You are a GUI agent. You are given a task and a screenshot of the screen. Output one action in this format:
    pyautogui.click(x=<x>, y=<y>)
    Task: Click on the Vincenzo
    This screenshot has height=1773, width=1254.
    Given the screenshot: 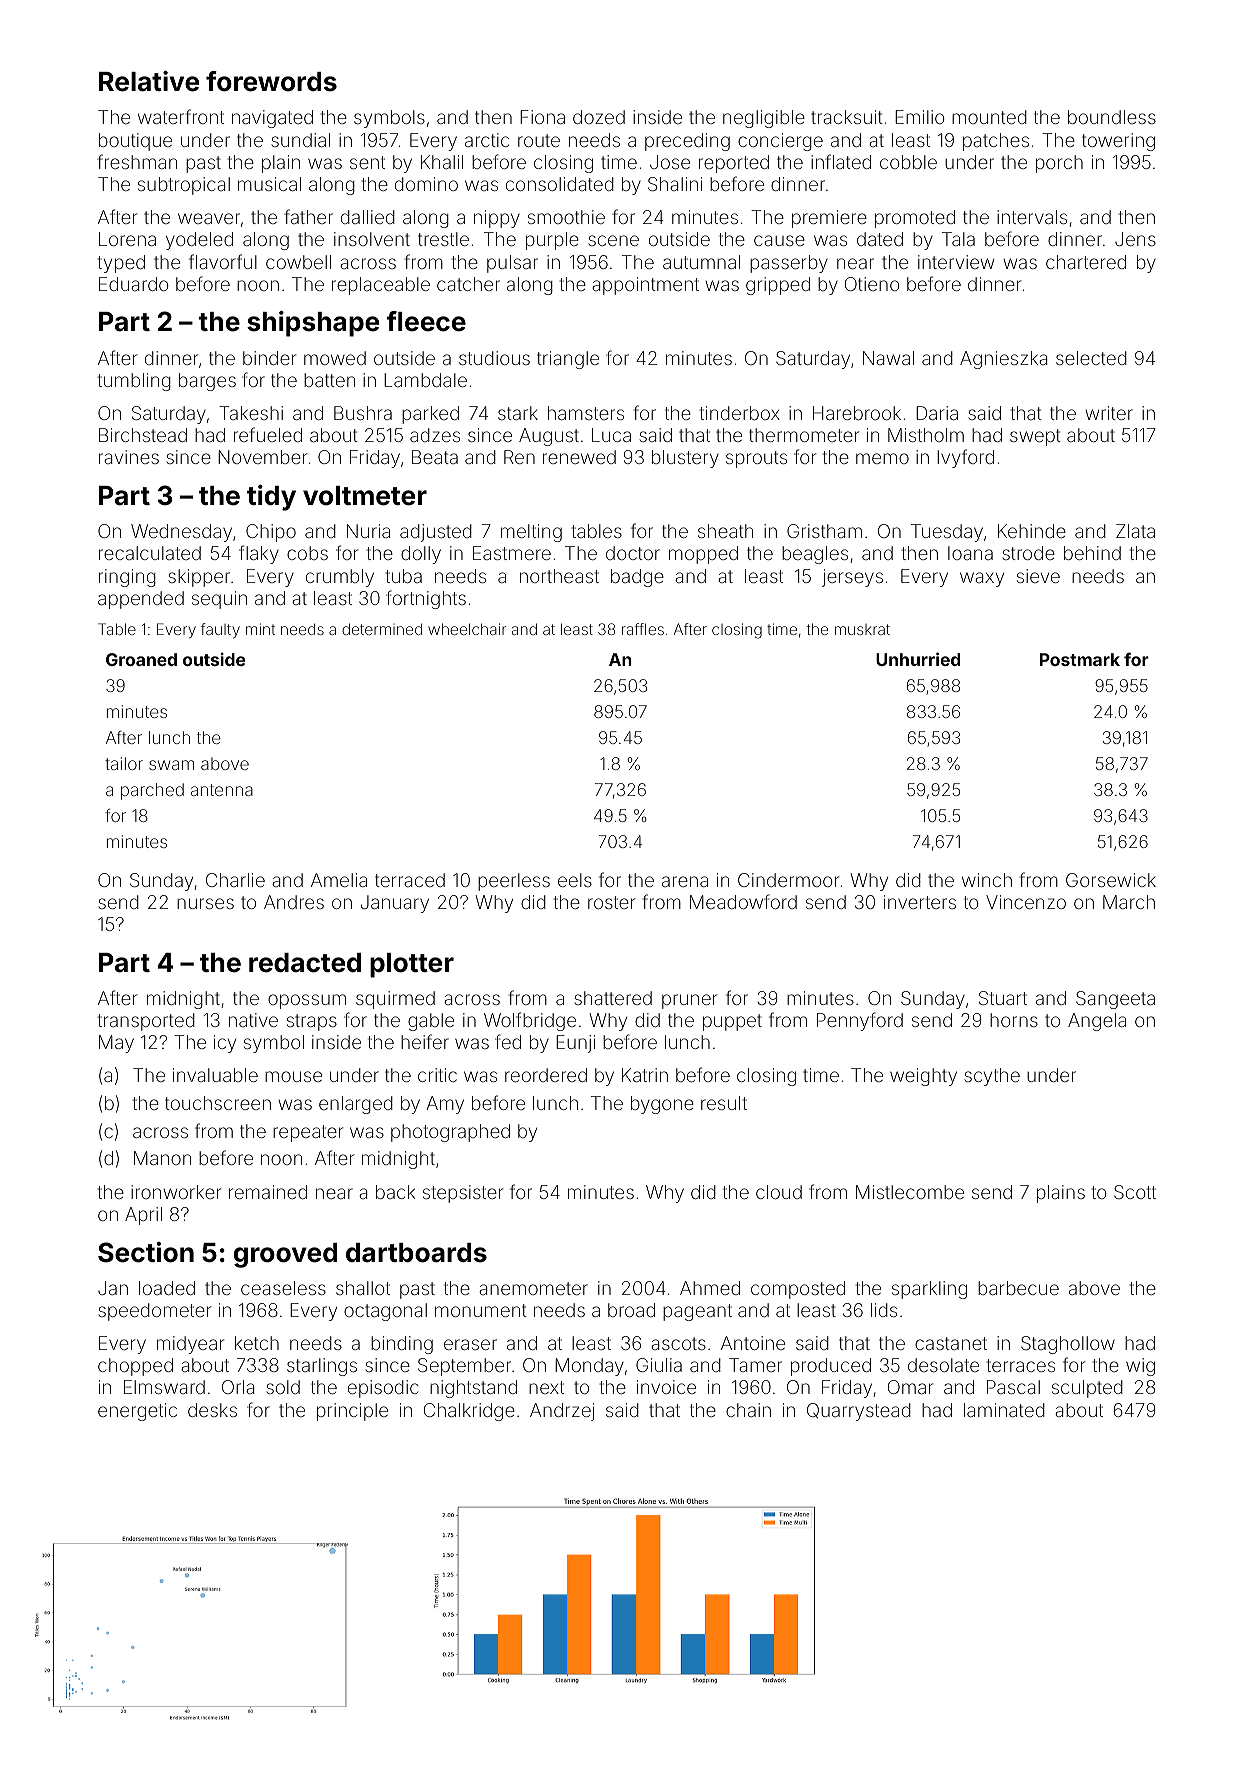 What is the action you would take?
    pyautogui.click(x=1026, y=902)
